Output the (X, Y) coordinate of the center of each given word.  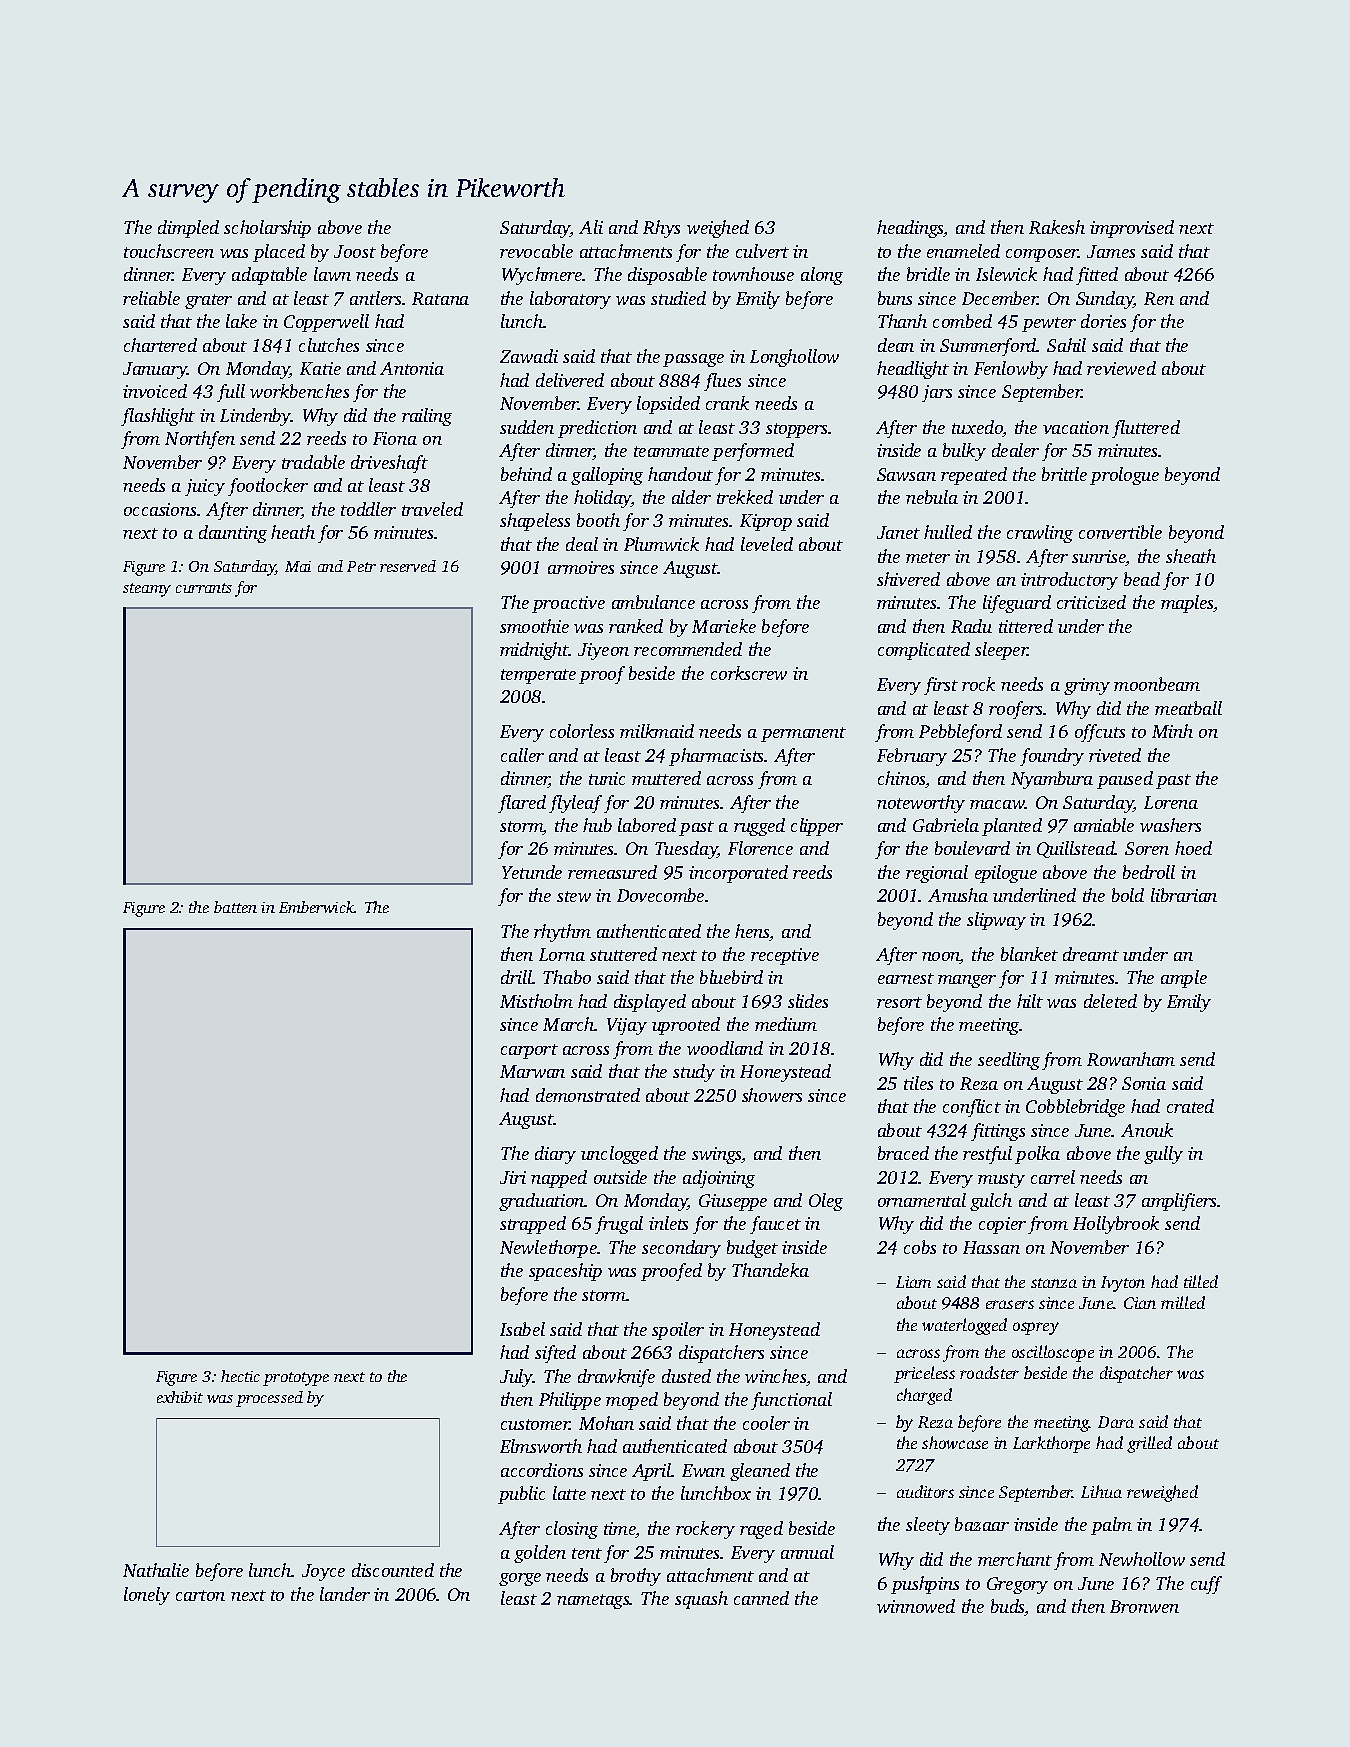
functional (791, 1401)
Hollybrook (1116, 1225)
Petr (361, 566)
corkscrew (749, 673)
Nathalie (156, 1570)
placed (279, 253)
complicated (924, 651)
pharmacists (717, 757)
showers (772, 1095)
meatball (1188, 708)
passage (693, 360)
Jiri (513, 1177)
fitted (1097, 276)
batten (235, 907)
